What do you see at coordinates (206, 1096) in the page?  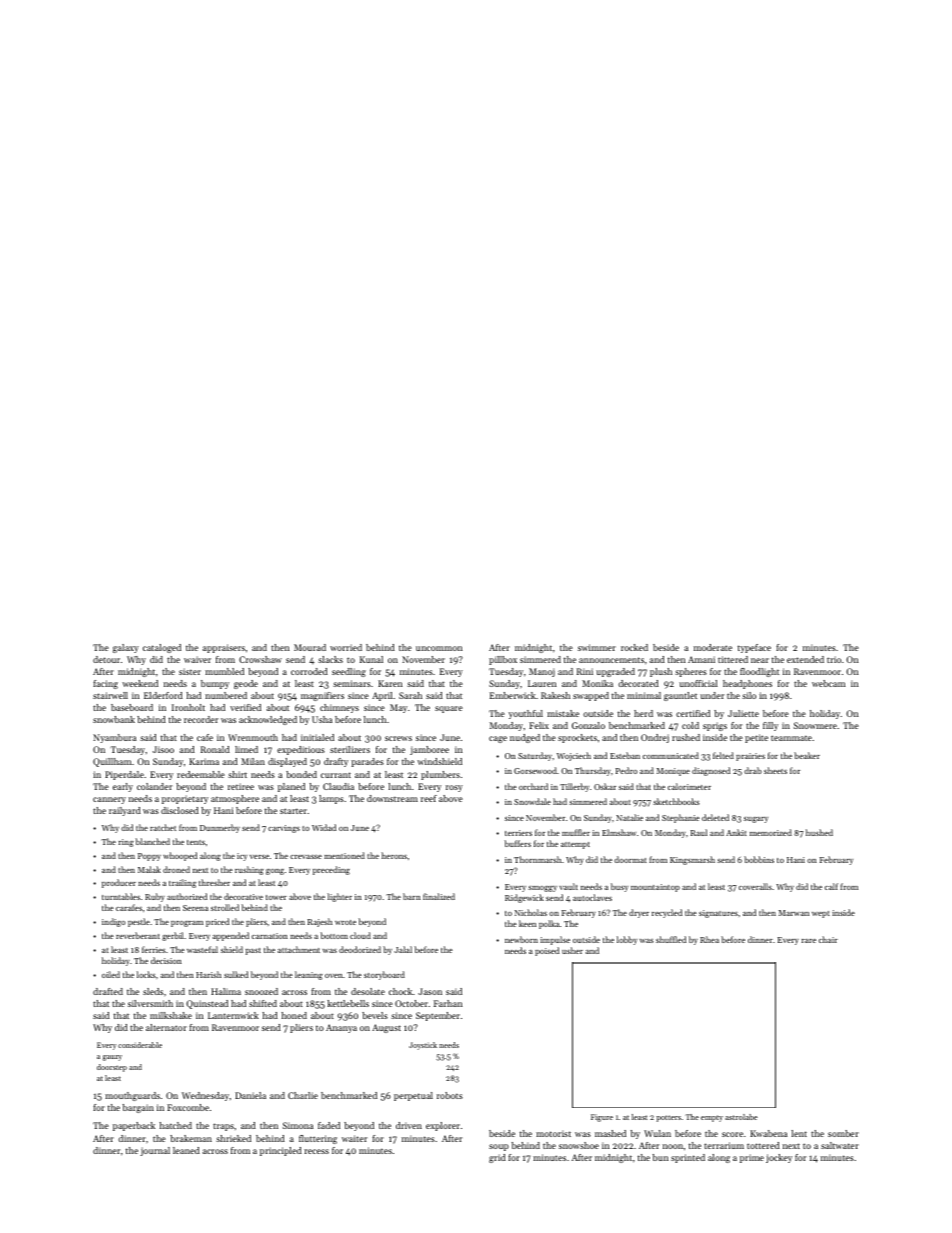 I see `Wednesday` at bounding box center [206, 1096].
